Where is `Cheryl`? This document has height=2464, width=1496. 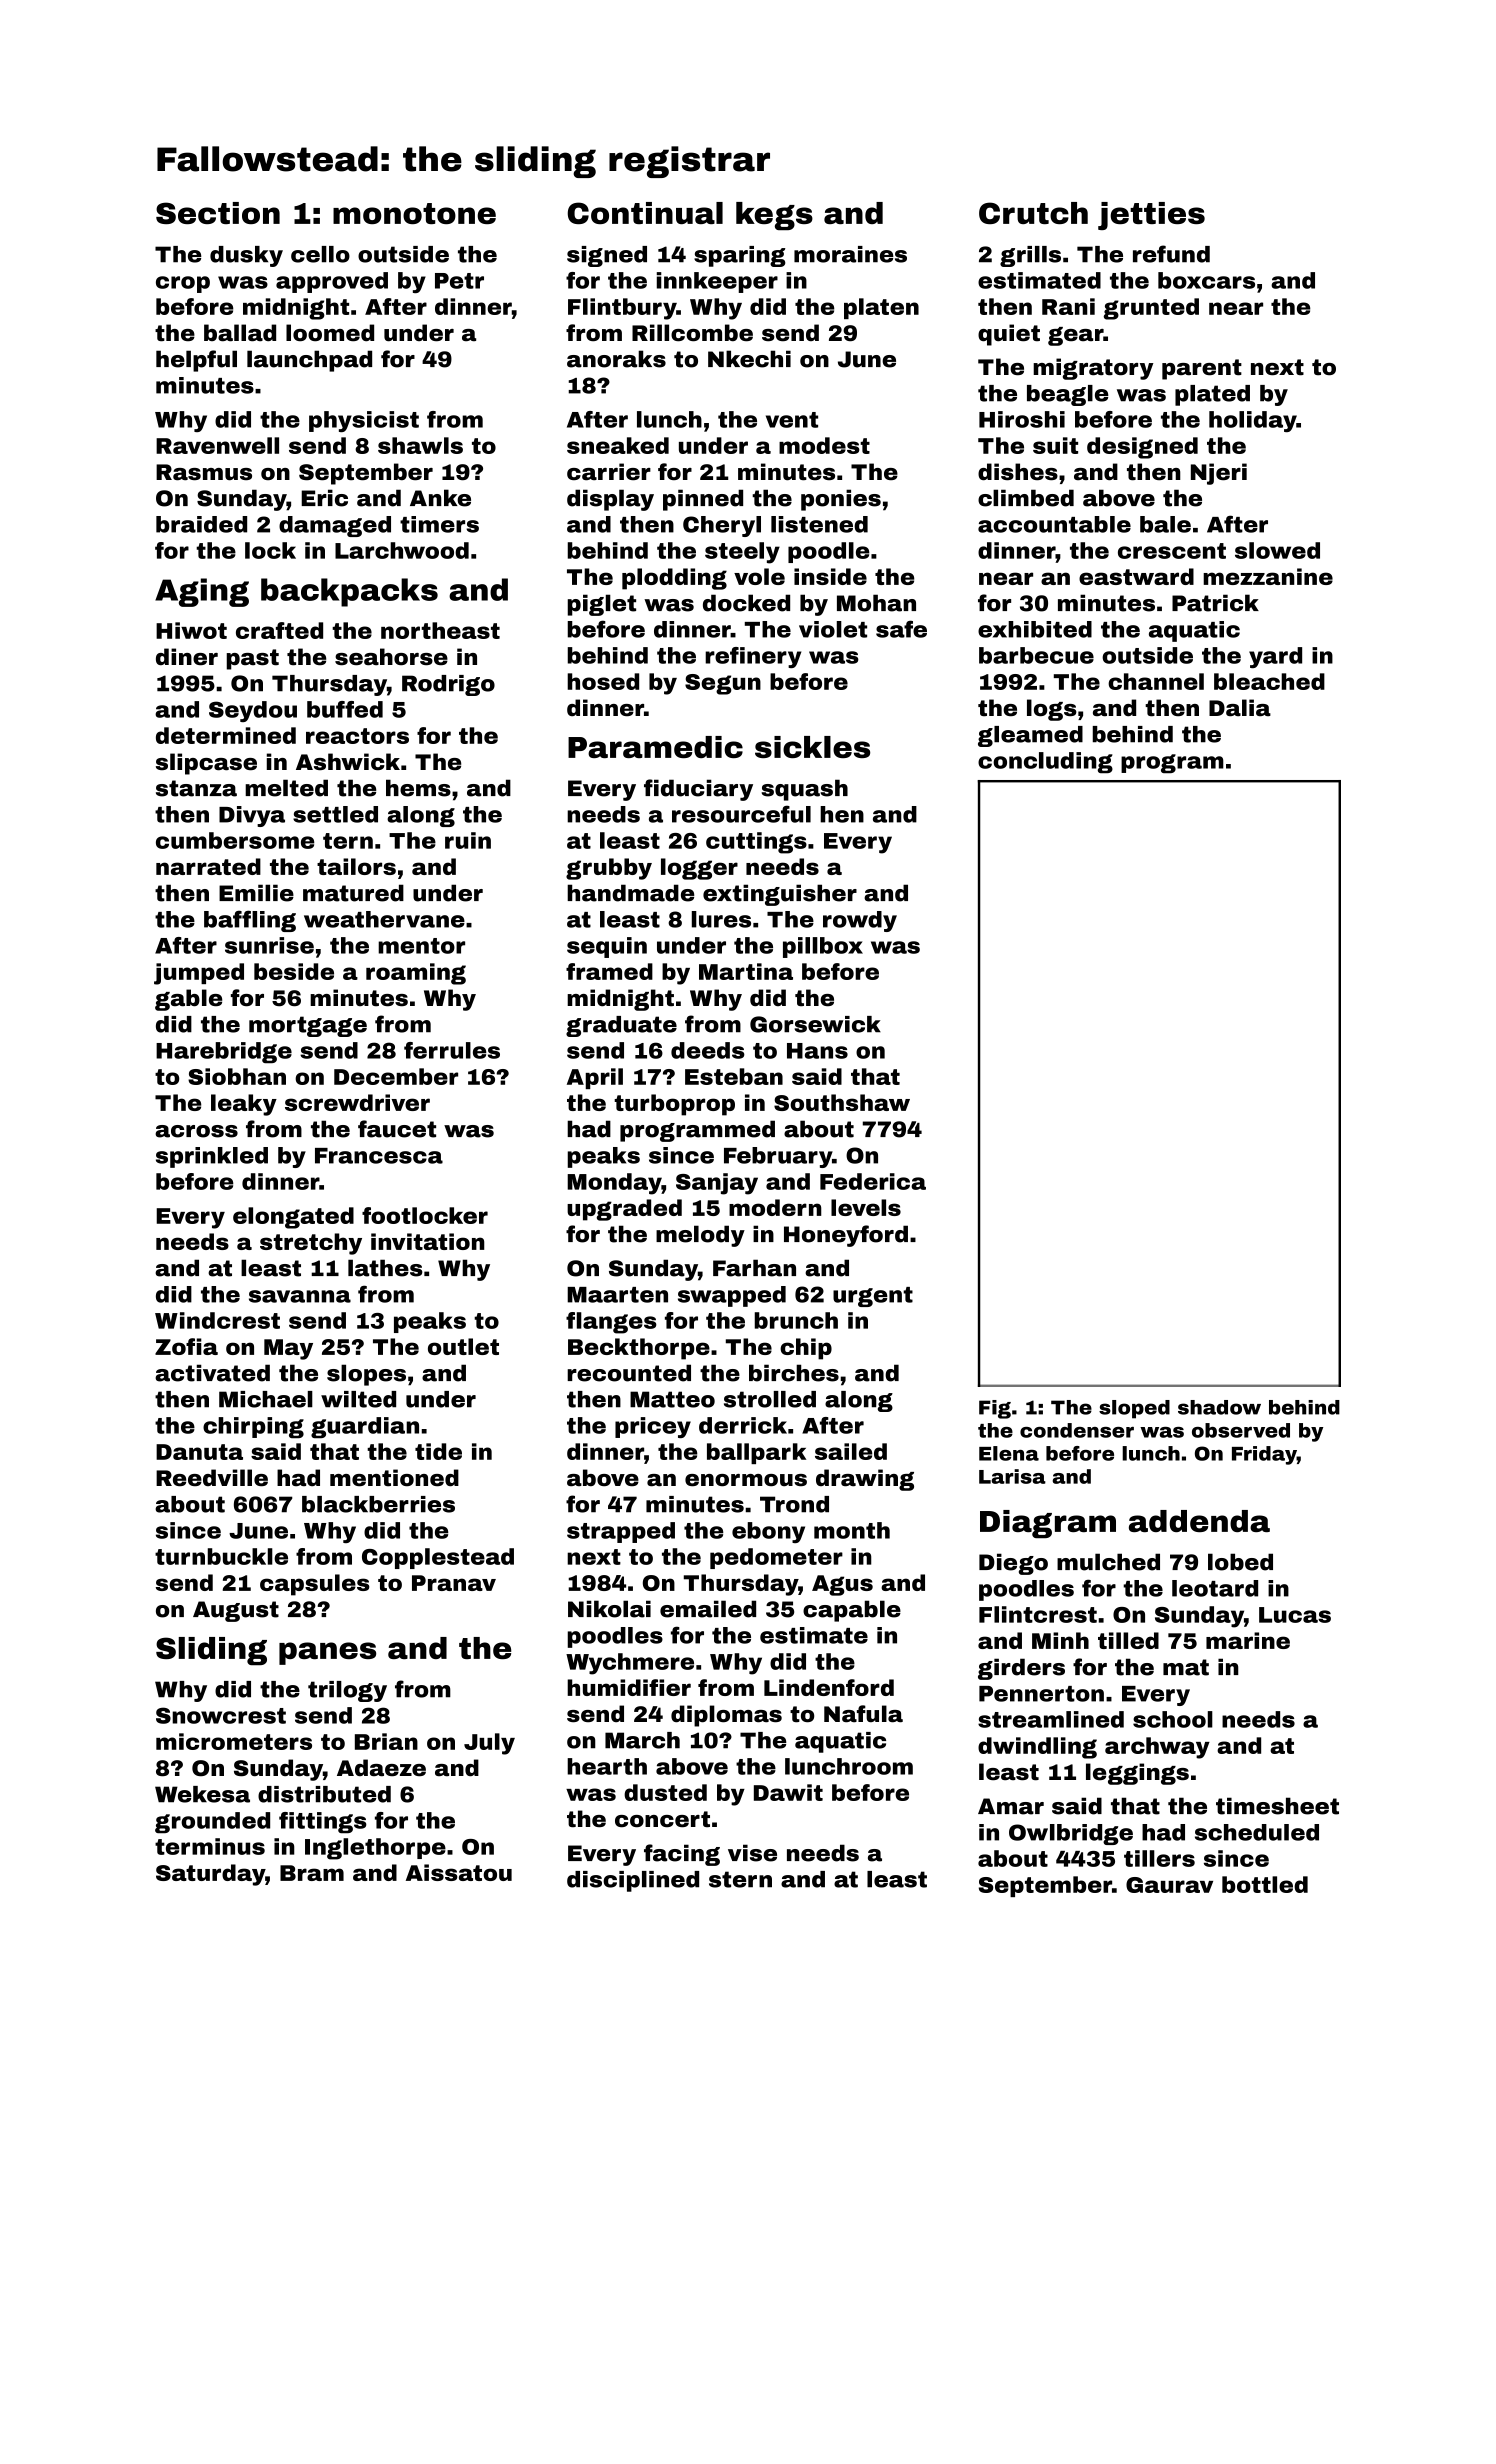 Cheryl is located at coordinates (722, 526).
